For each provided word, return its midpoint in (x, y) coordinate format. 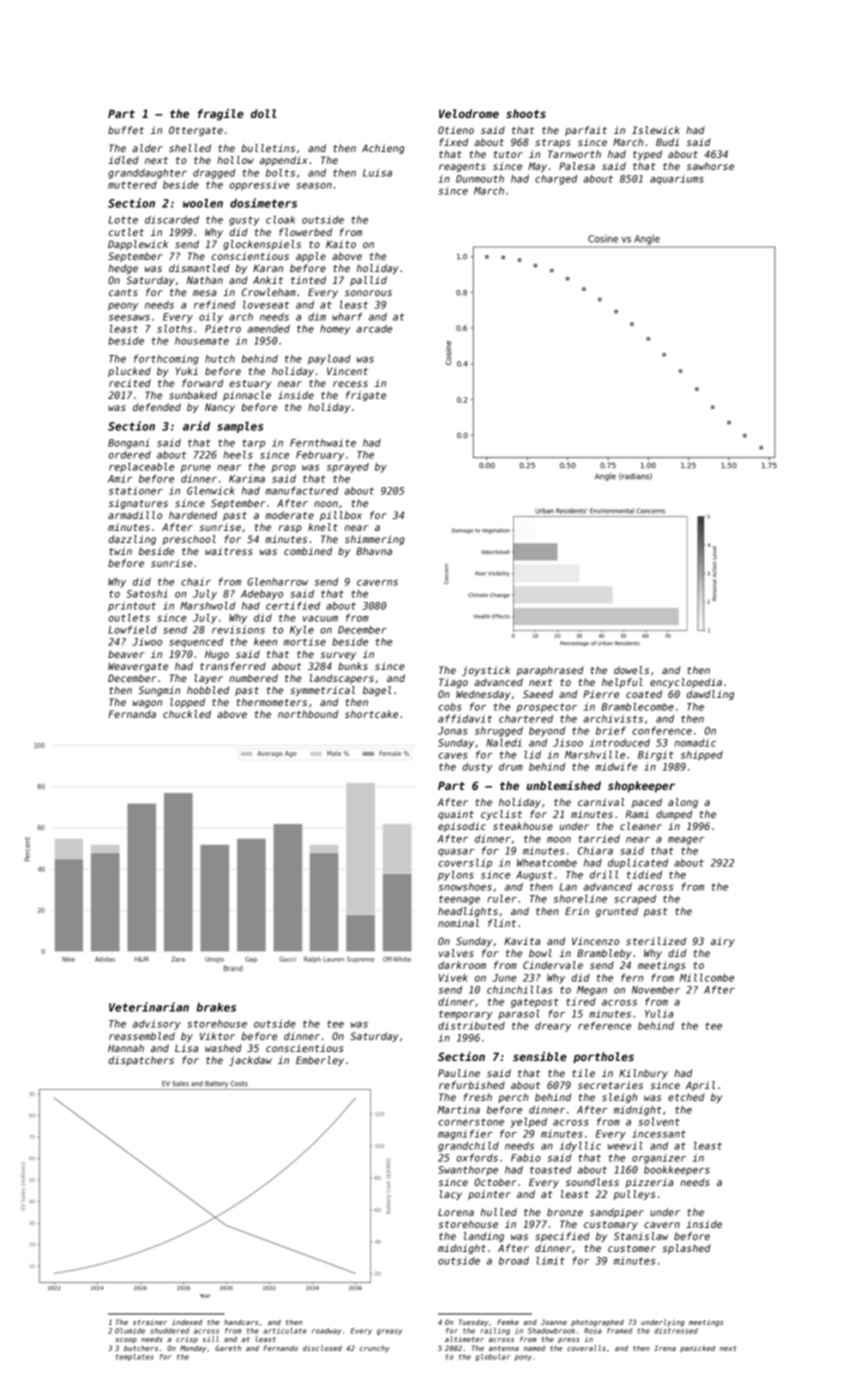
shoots (526, 113)
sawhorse (710, 166)
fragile (220, 115)
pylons (456, 876)
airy (723, 942)
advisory (156, 1025)
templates (135, 1357)
